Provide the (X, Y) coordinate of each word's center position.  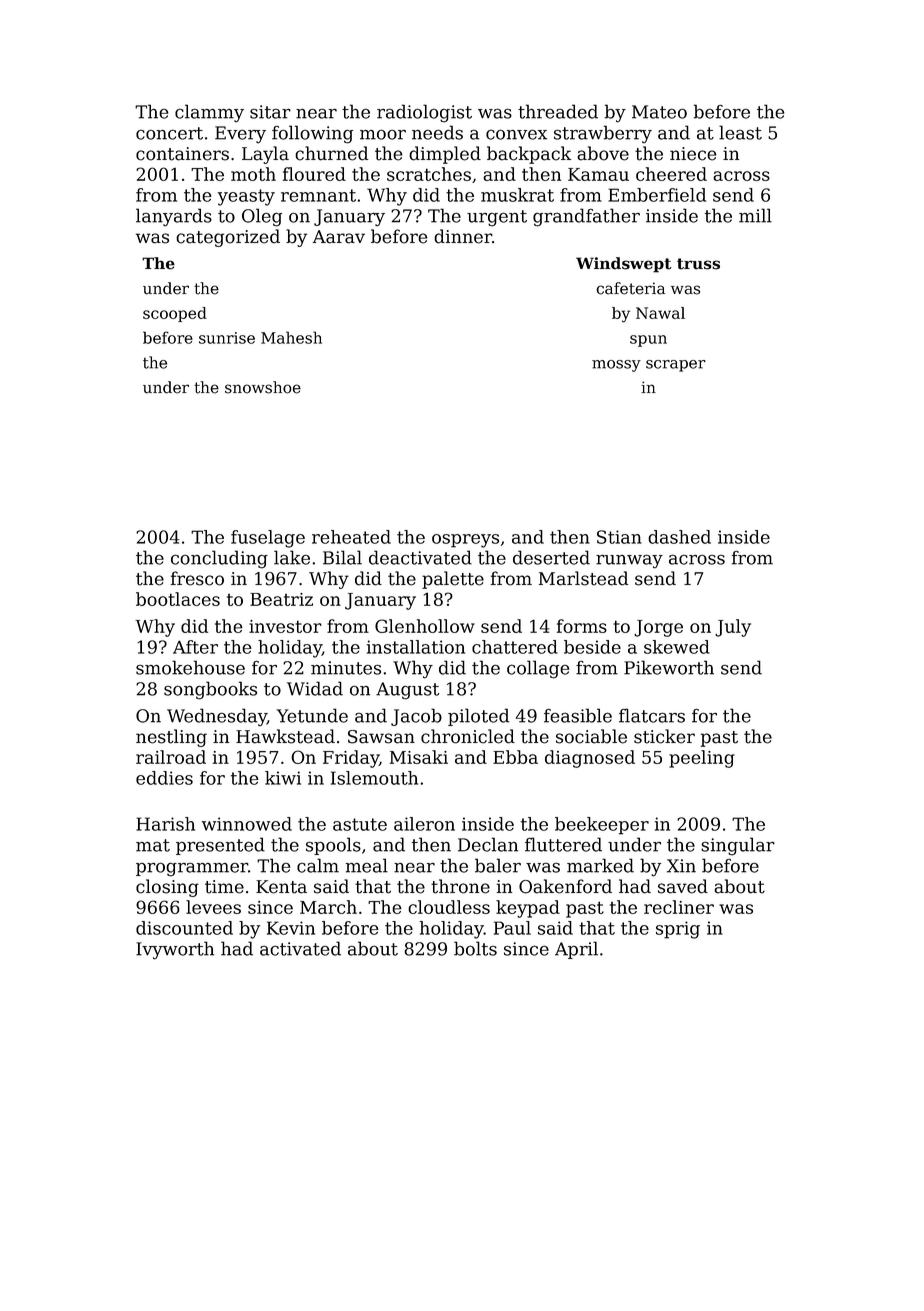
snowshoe (263, 387)
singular (738, 846)
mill (755, 215)
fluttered (563, 844)
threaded (558, 111)
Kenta (281, 887)
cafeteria (630, 288)
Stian (619, 537)
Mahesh (291, 337)
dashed (680, 537)
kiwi (283, 778)
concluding (219, 559)
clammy (209, 113)
